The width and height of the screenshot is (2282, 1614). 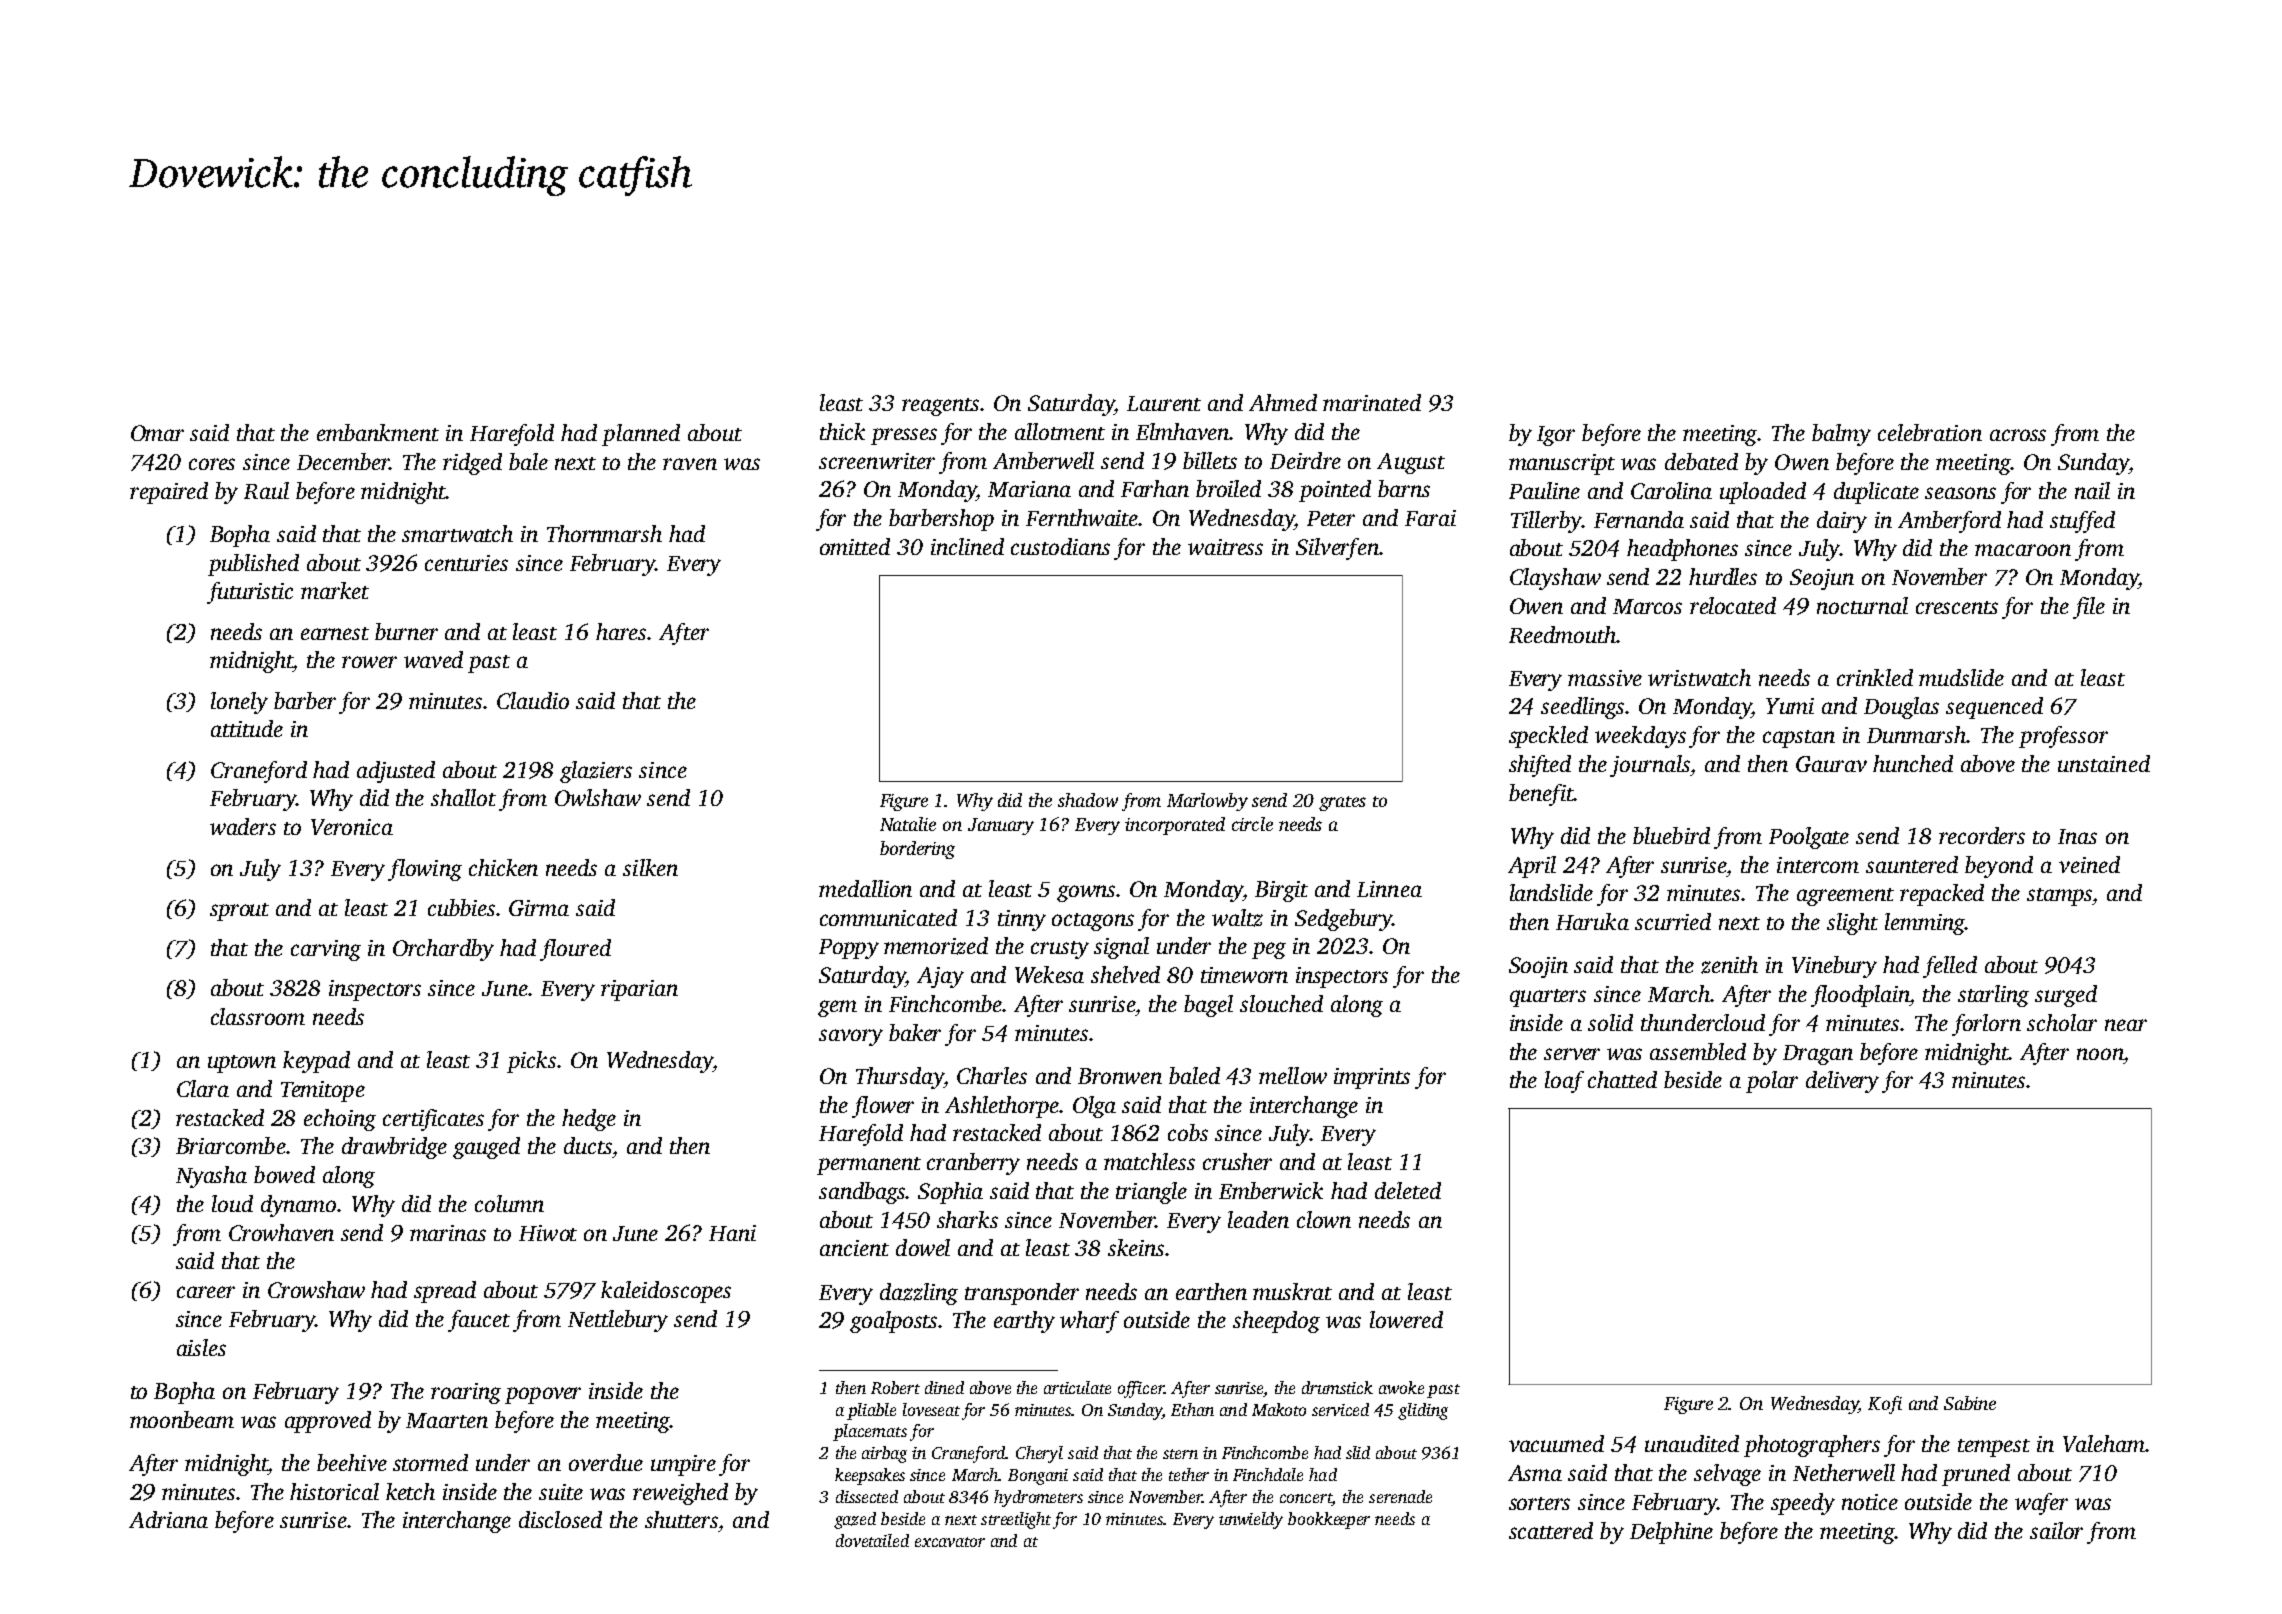 What do you see at coordinates (258, 1016) in the screenshot?
I see `classroom` at bounding box center [258, 1016].
